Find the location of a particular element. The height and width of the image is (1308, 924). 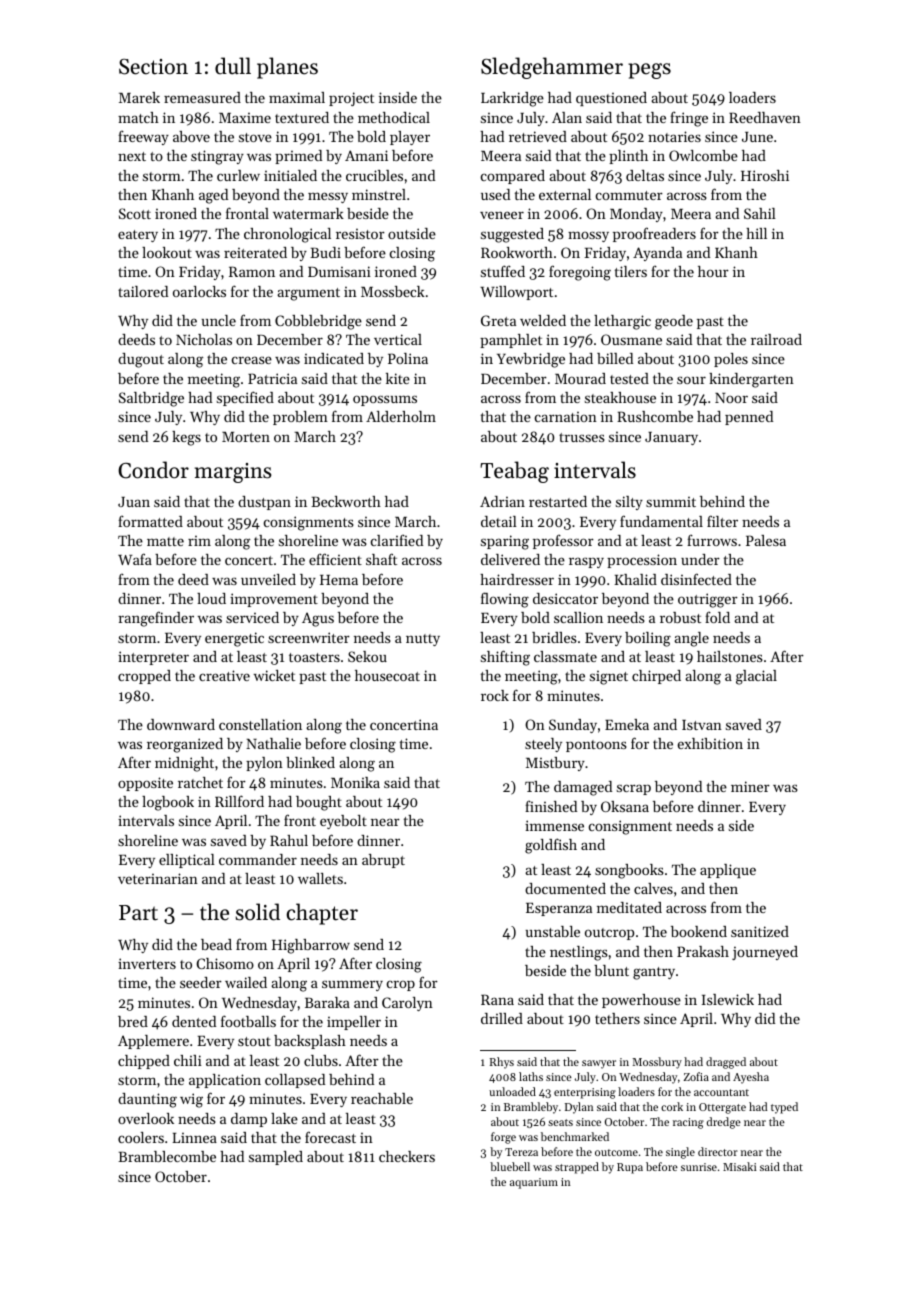

Rana is located at coordinates (497, 999).
